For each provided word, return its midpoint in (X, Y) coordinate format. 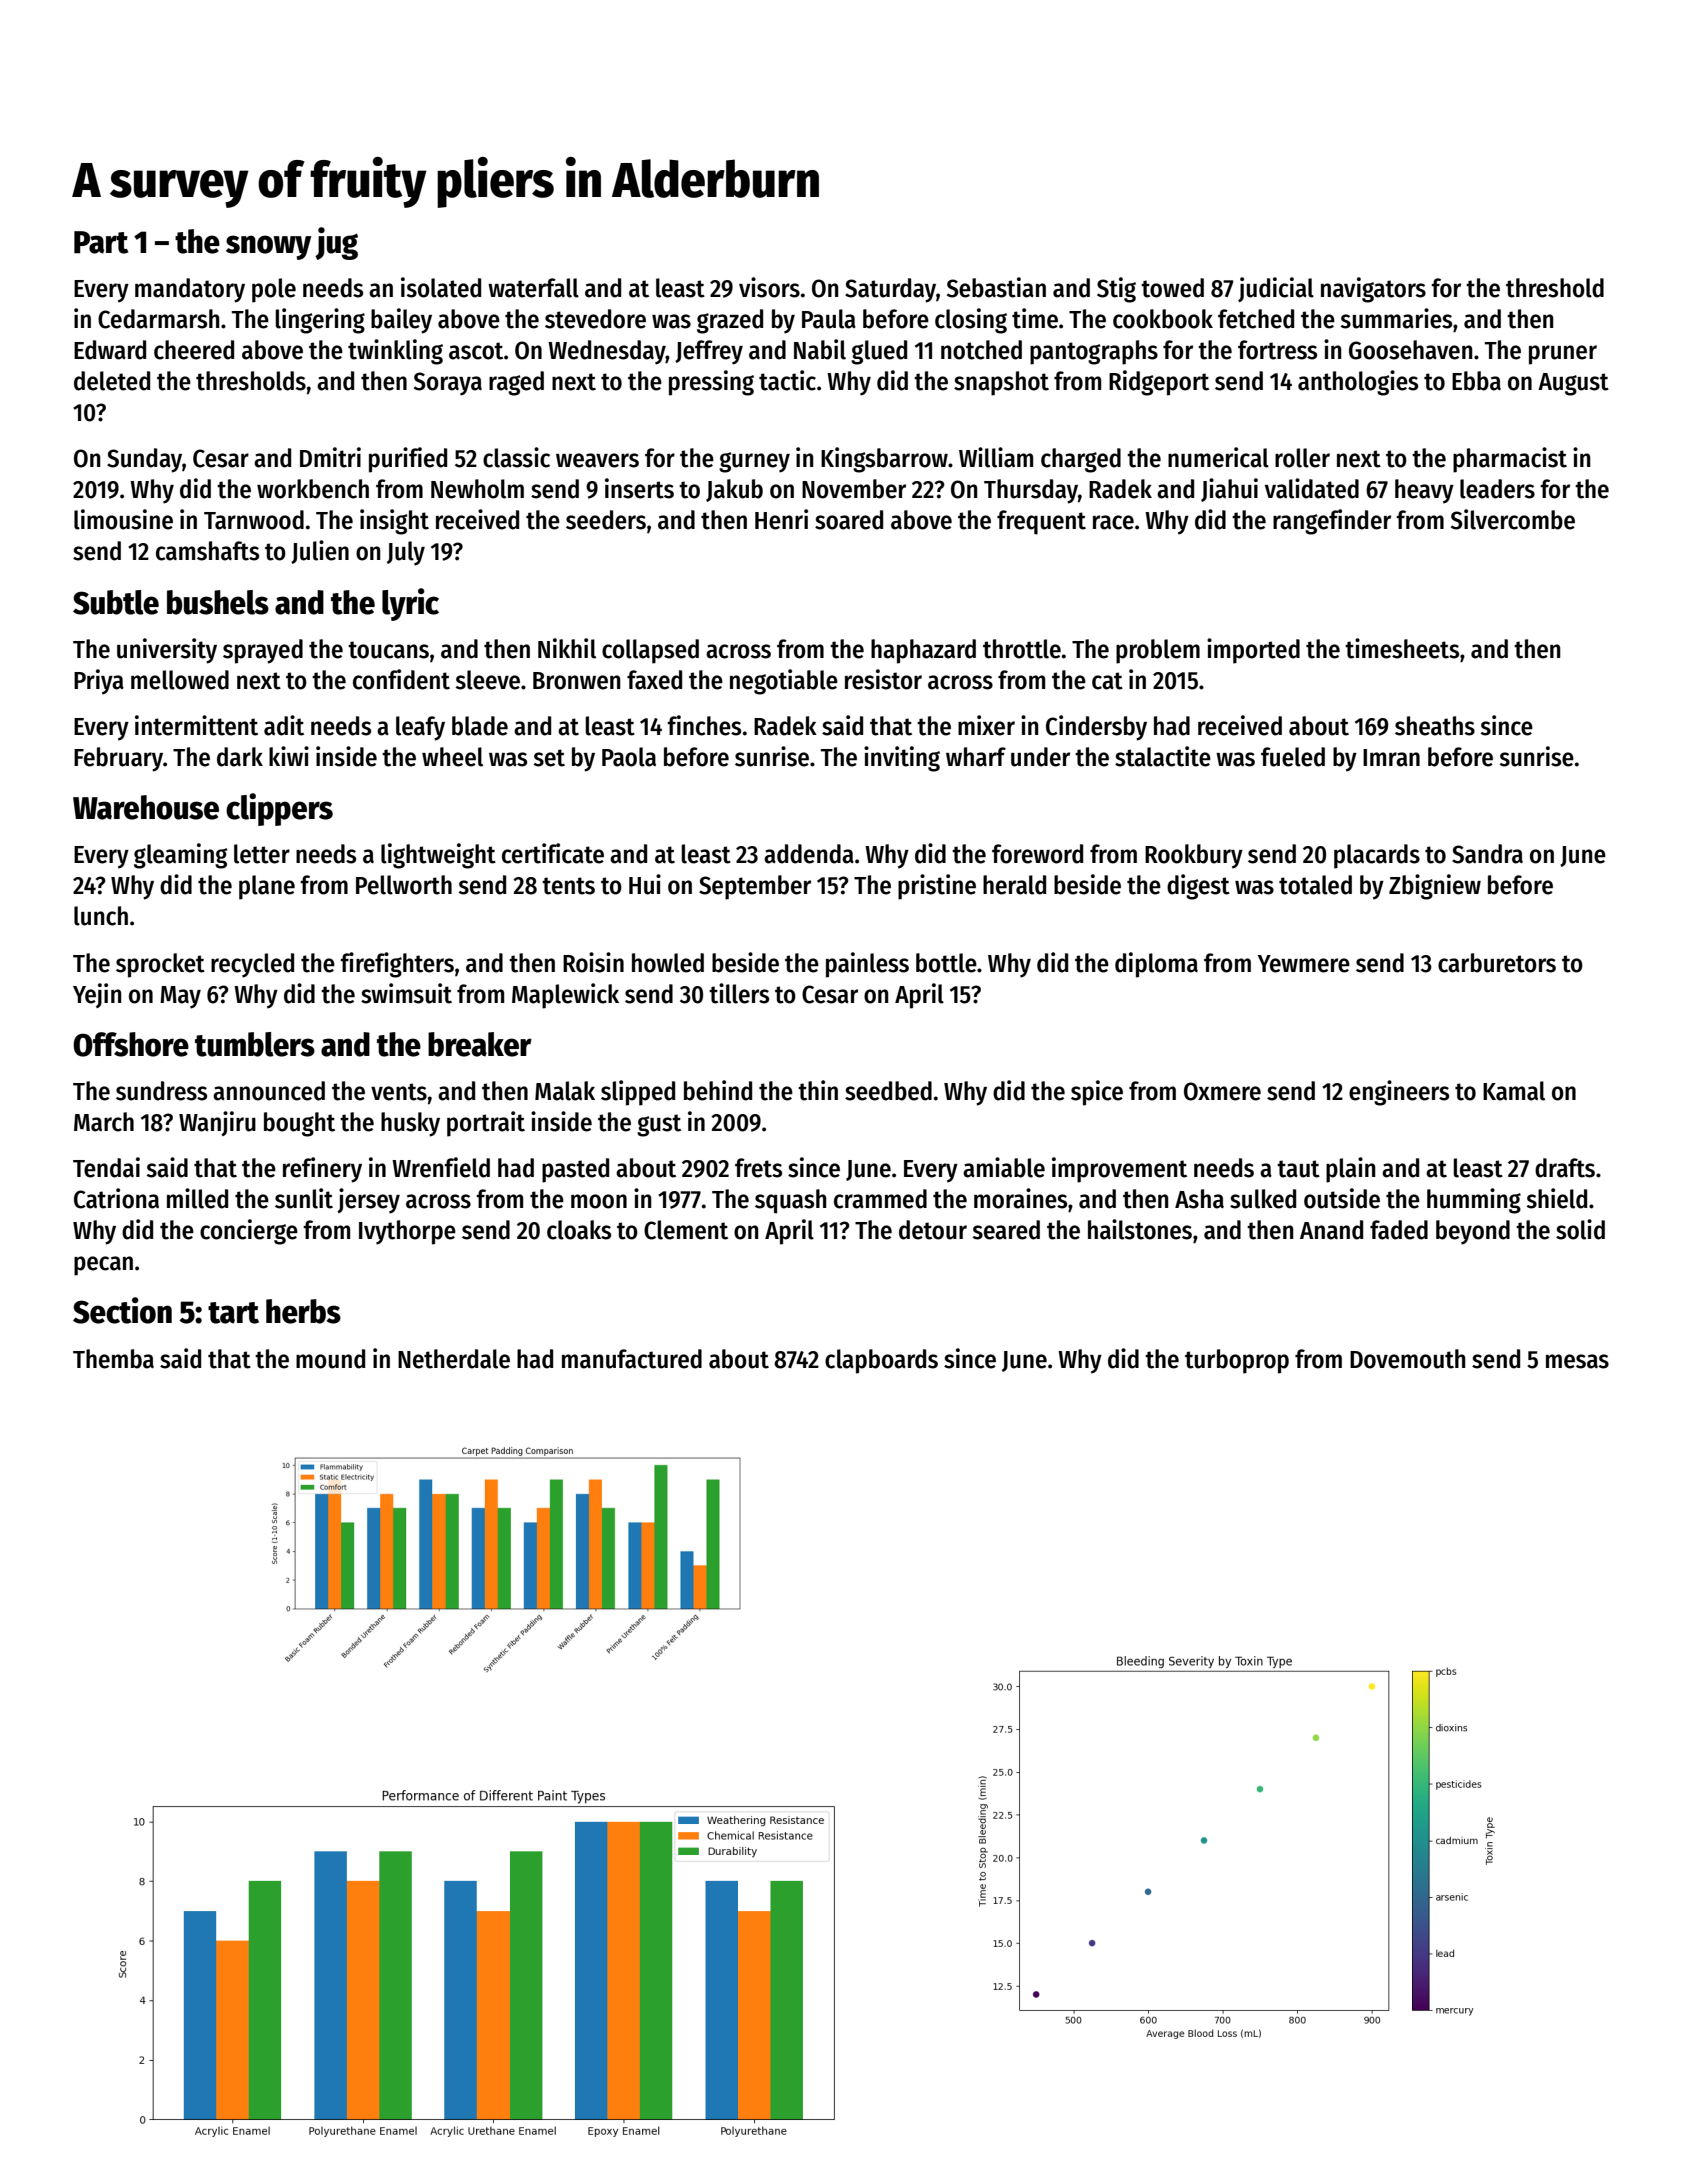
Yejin (97, 995)
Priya (99, 682)
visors (769, 287)
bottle (946, 963)
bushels (218, 602)
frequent (1041, 522)
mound (330, 1359)
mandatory (190, 290)
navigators (1373, 290)
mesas (1577, 1361)
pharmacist (1510, 460)
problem (1158, 651)
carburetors (1497, 963)
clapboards (881, 1361)
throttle (1022, 649)
